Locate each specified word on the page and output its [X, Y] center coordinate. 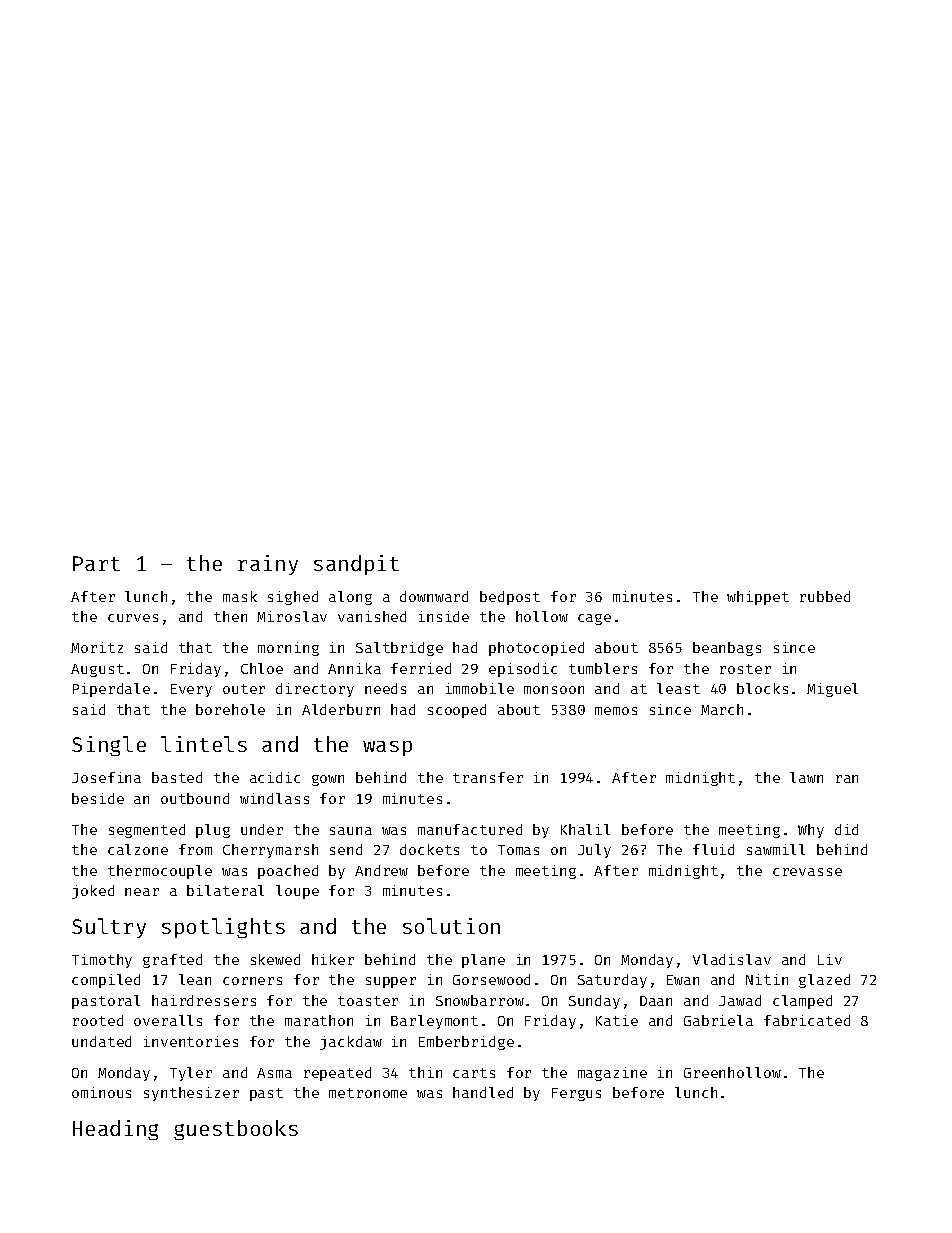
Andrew [381, 870]
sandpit [356, 565]
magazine [612, 1074]
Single [109, 746]
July [594, 851]
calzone [138, 849]
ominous [101, 1092]
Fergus [576, 1094]
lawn [806, 777]
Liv [830, 959]
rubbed [825, 596]
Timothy [102, 961]
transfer [488, 777]
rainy [268, 565]
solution [451, 926]
